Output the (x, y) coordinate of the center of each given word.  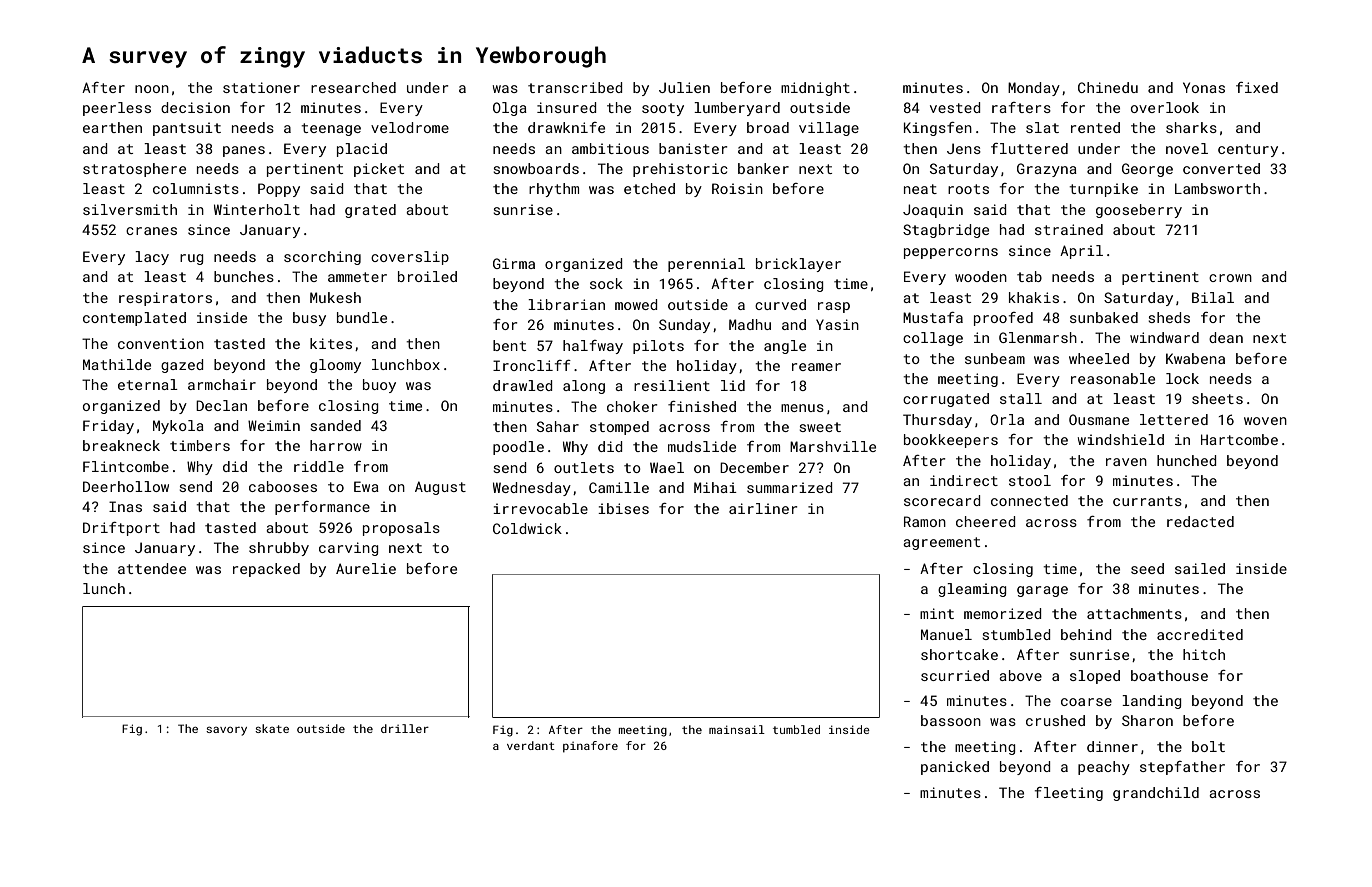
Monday (1034, 89)
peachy (1104, 768)
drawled (523, 385)
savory (226, 731)
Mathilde (117, 364)
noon (152, 89)
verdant (531, 745)
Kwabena (1195, 358)
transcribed (575, 87)
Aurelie (366, 568)
